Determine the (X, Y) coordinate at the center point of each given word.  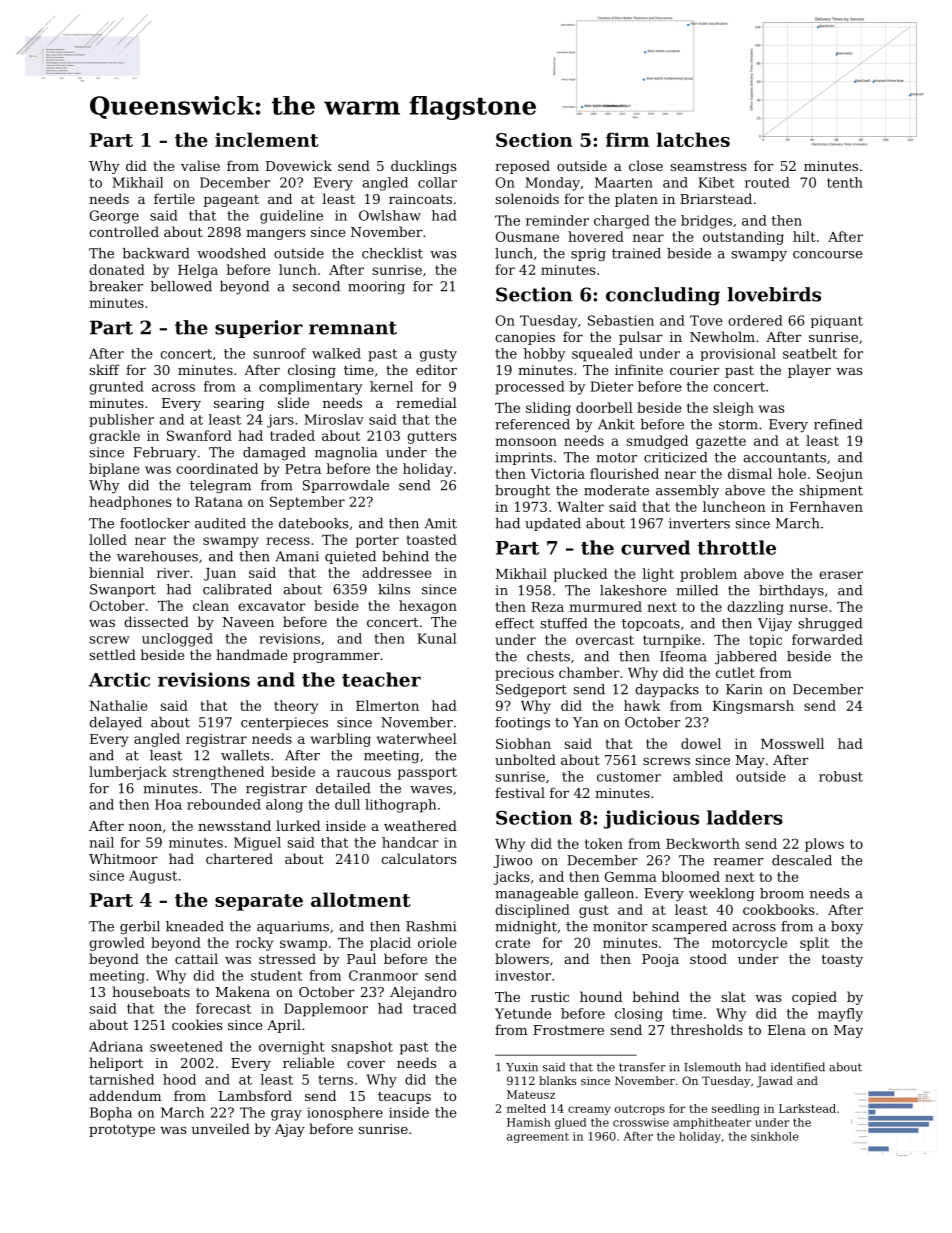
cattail (196, 958)
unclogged (177, 640)
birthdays (791, 591)
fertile (174, 198)
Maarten (624, 182)
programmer (336, 658)
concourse (828, 255)
